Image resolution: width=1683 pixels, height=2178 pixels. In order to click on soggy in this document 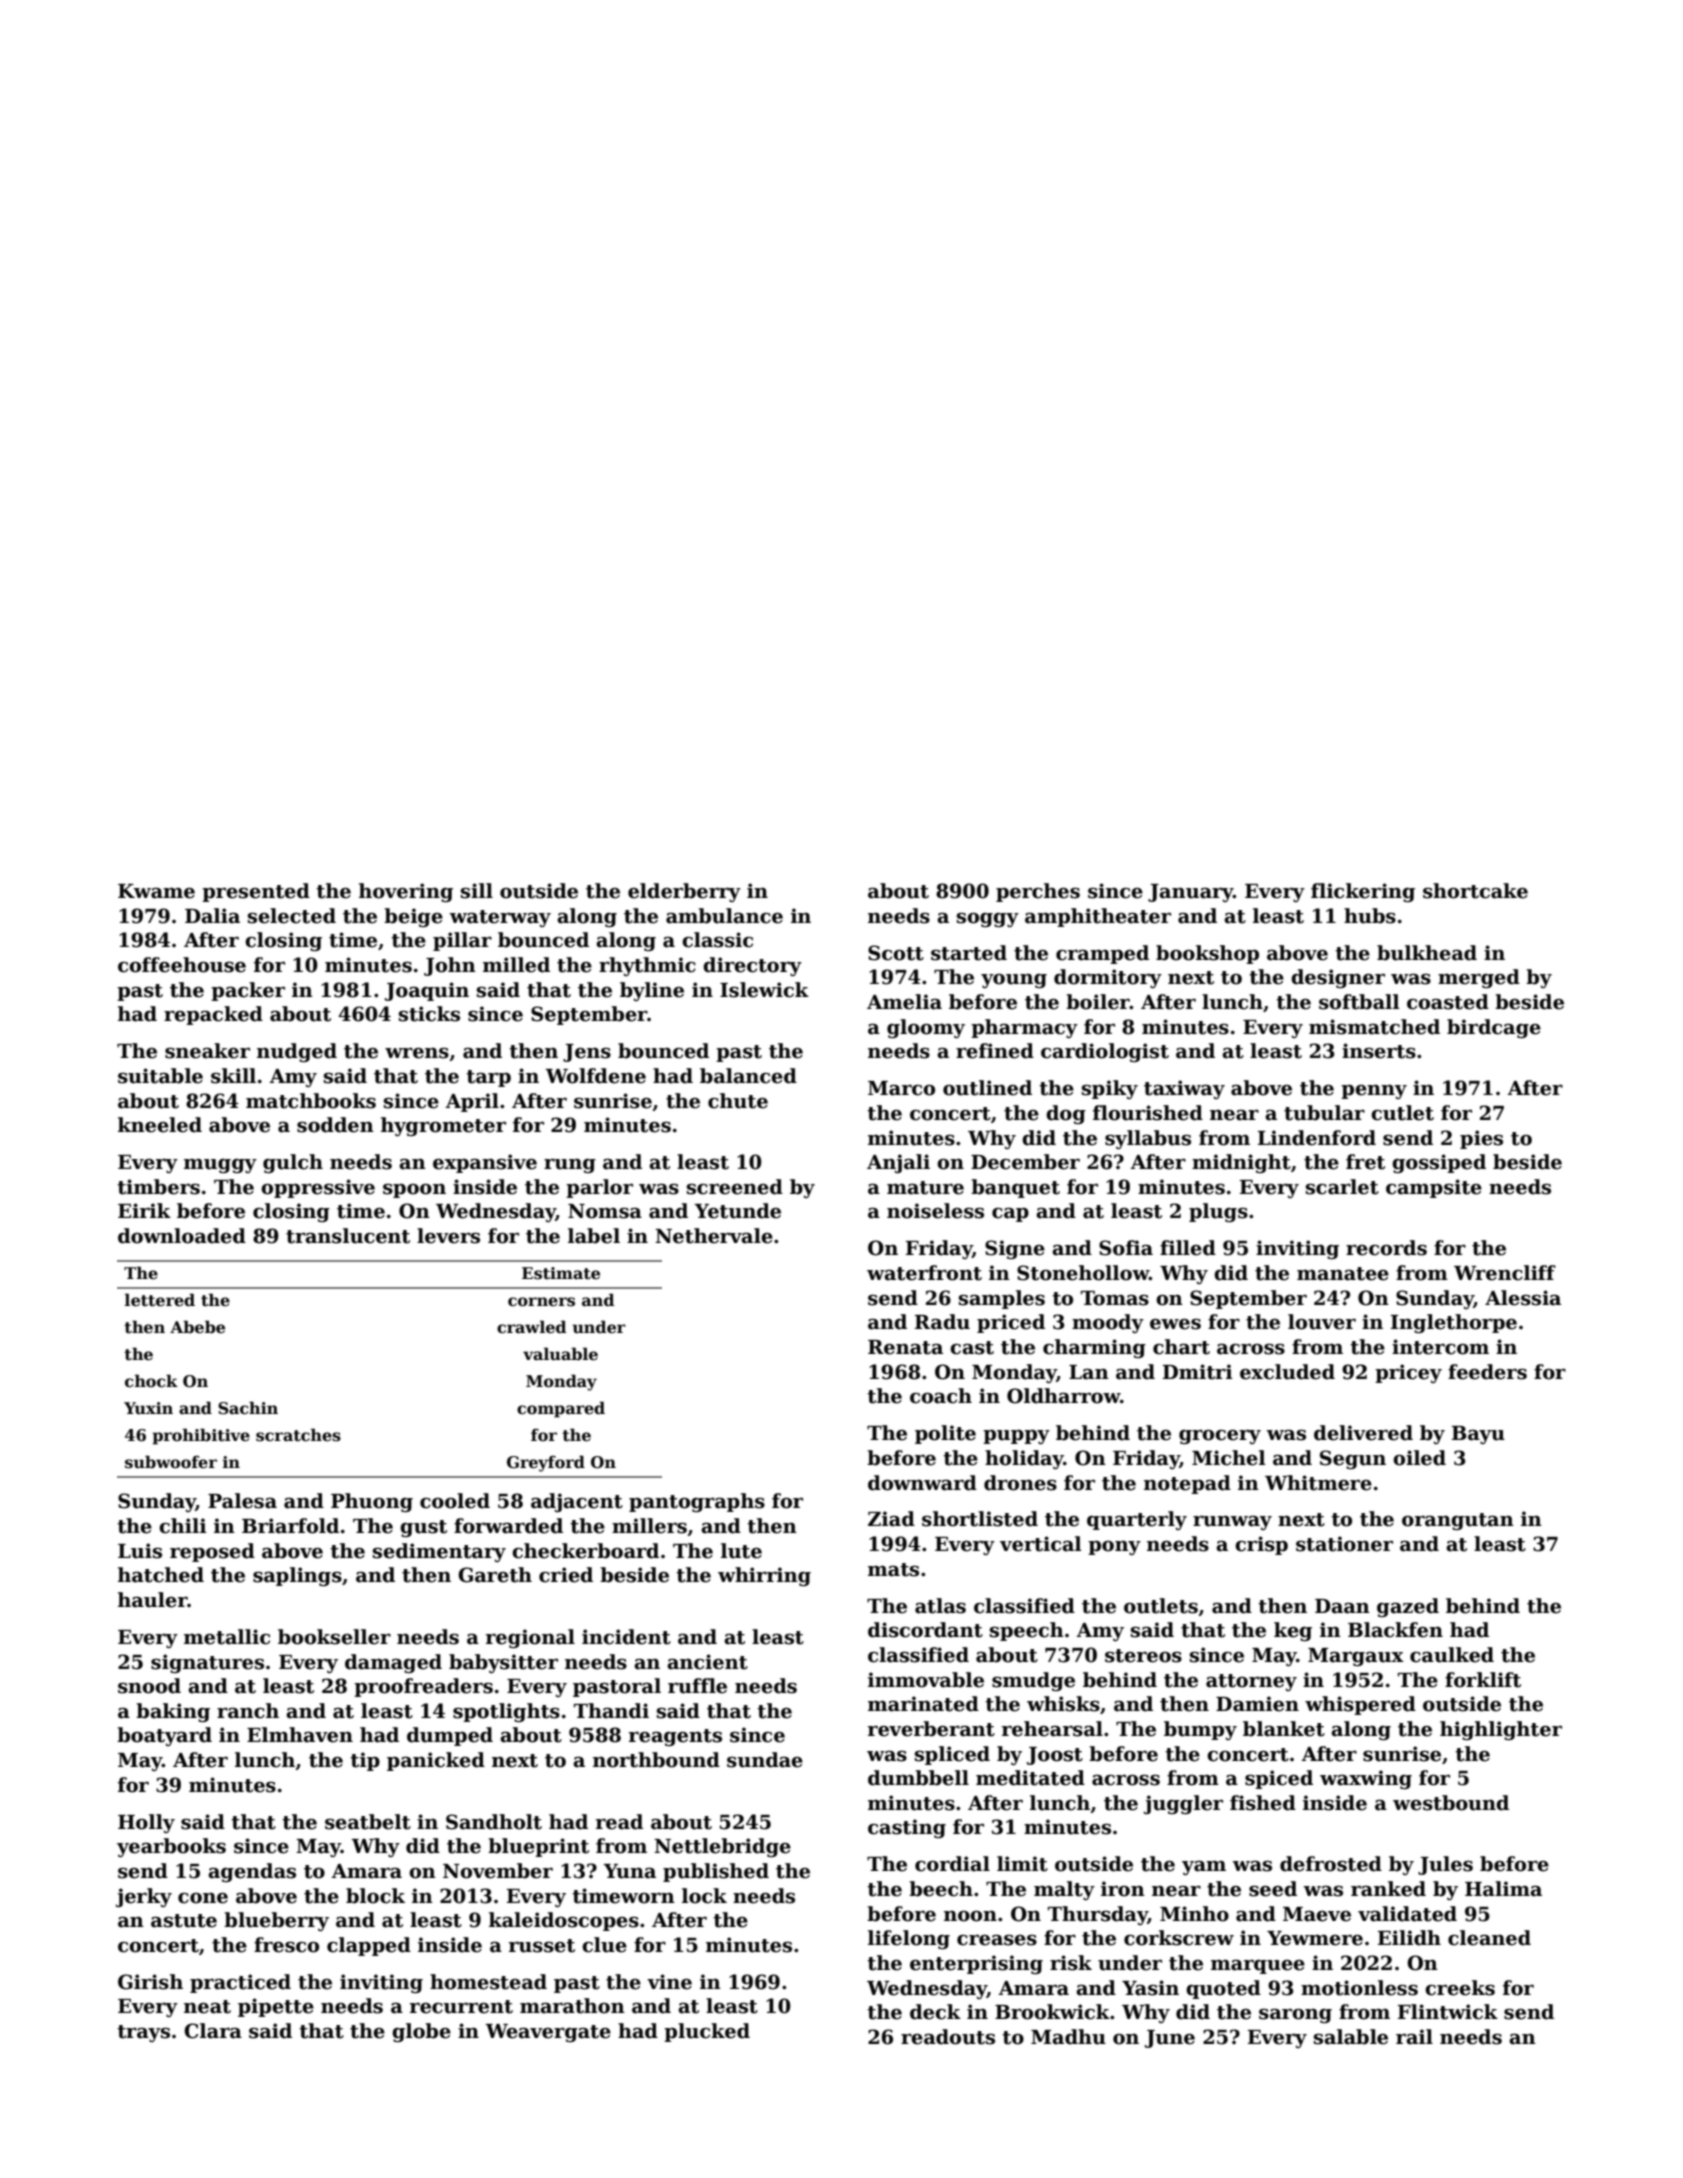, I will do `click(988, 920)`.
